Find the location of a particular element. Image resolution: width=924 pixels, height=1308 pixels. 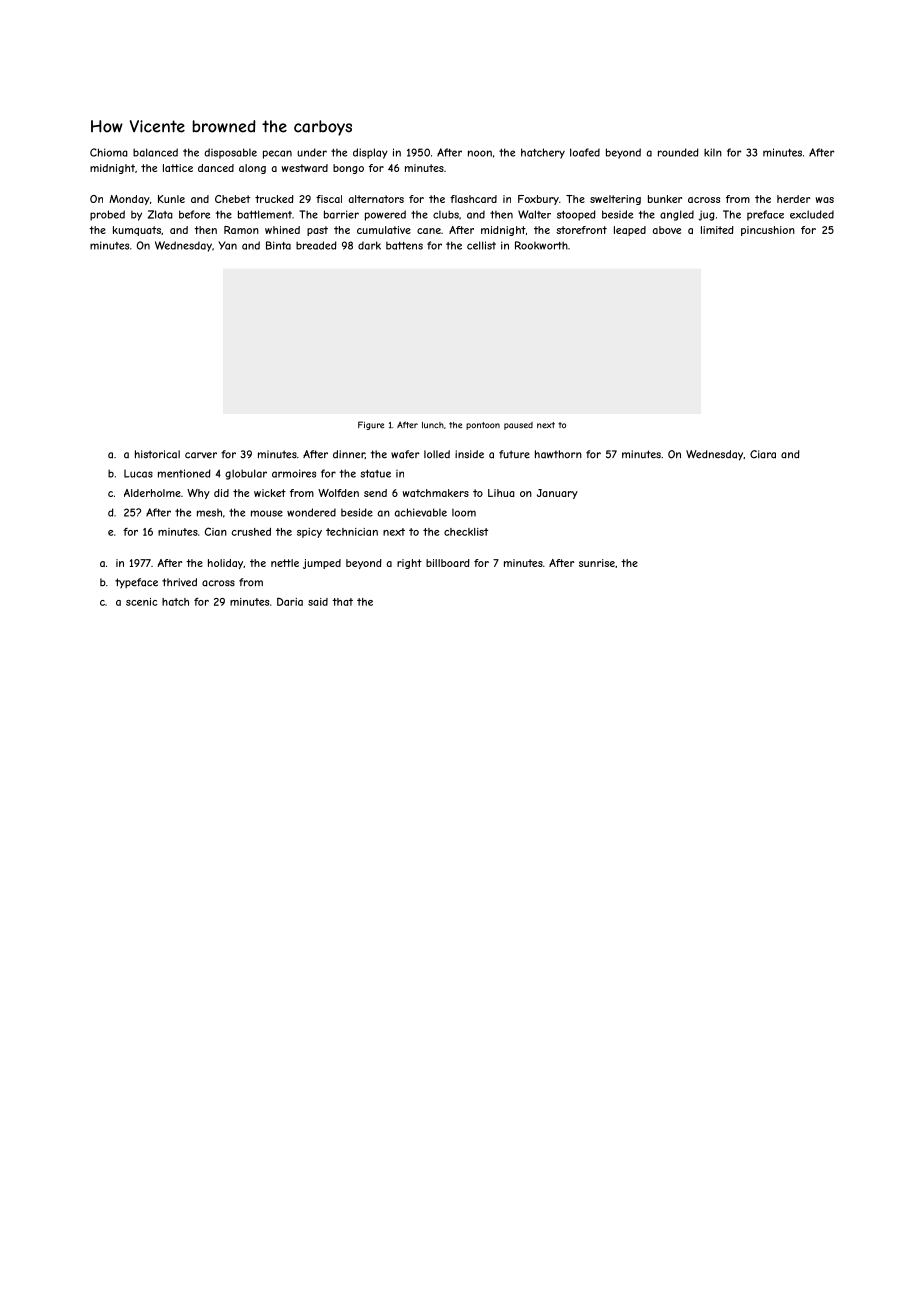

sunrise is located at coordinates (597, 563).
